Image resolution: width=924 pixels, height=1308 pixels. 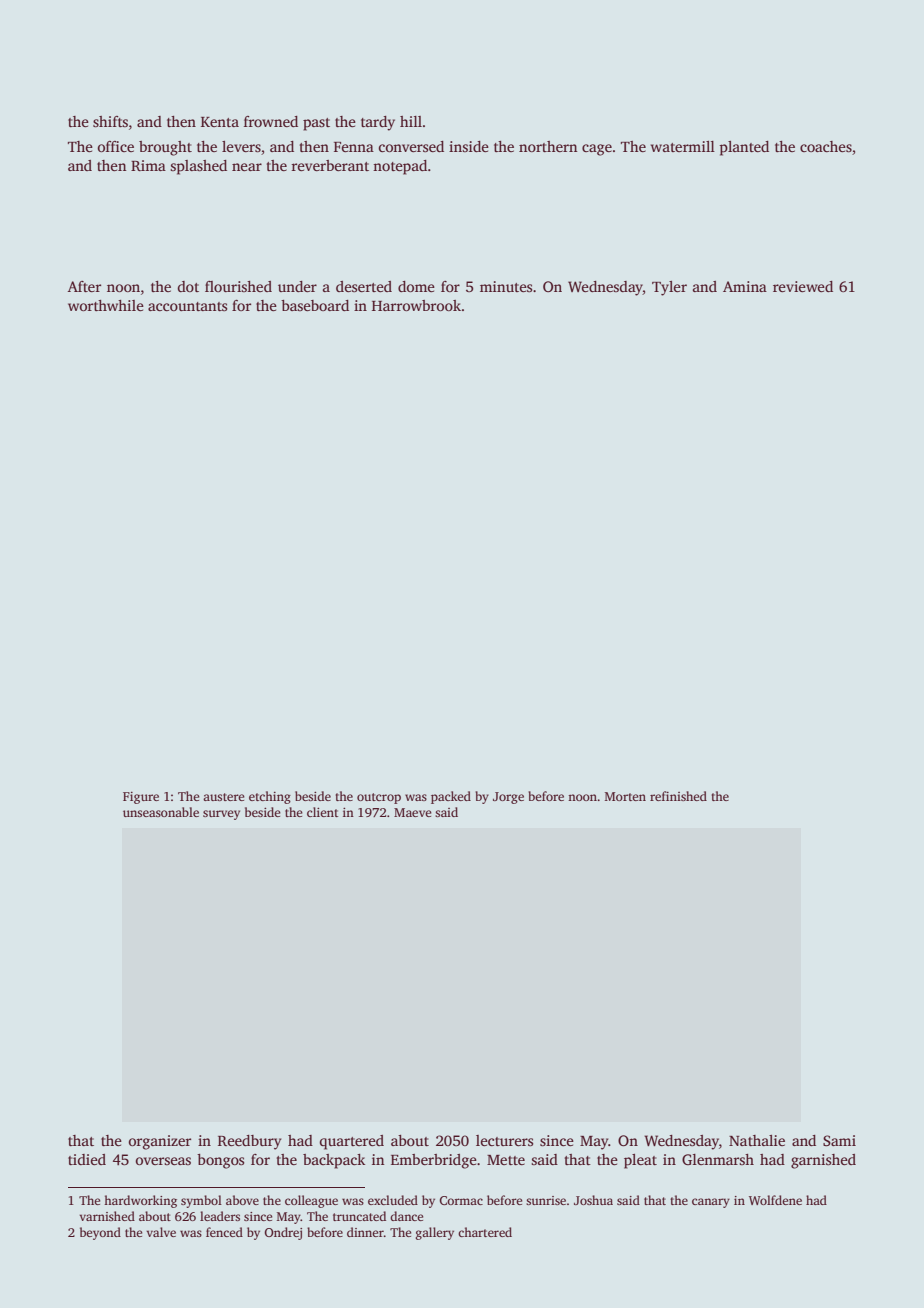 What do you see at coordinates (451, 797) in the screenshot?
I see `packed` at bounding box center [451, 797].
